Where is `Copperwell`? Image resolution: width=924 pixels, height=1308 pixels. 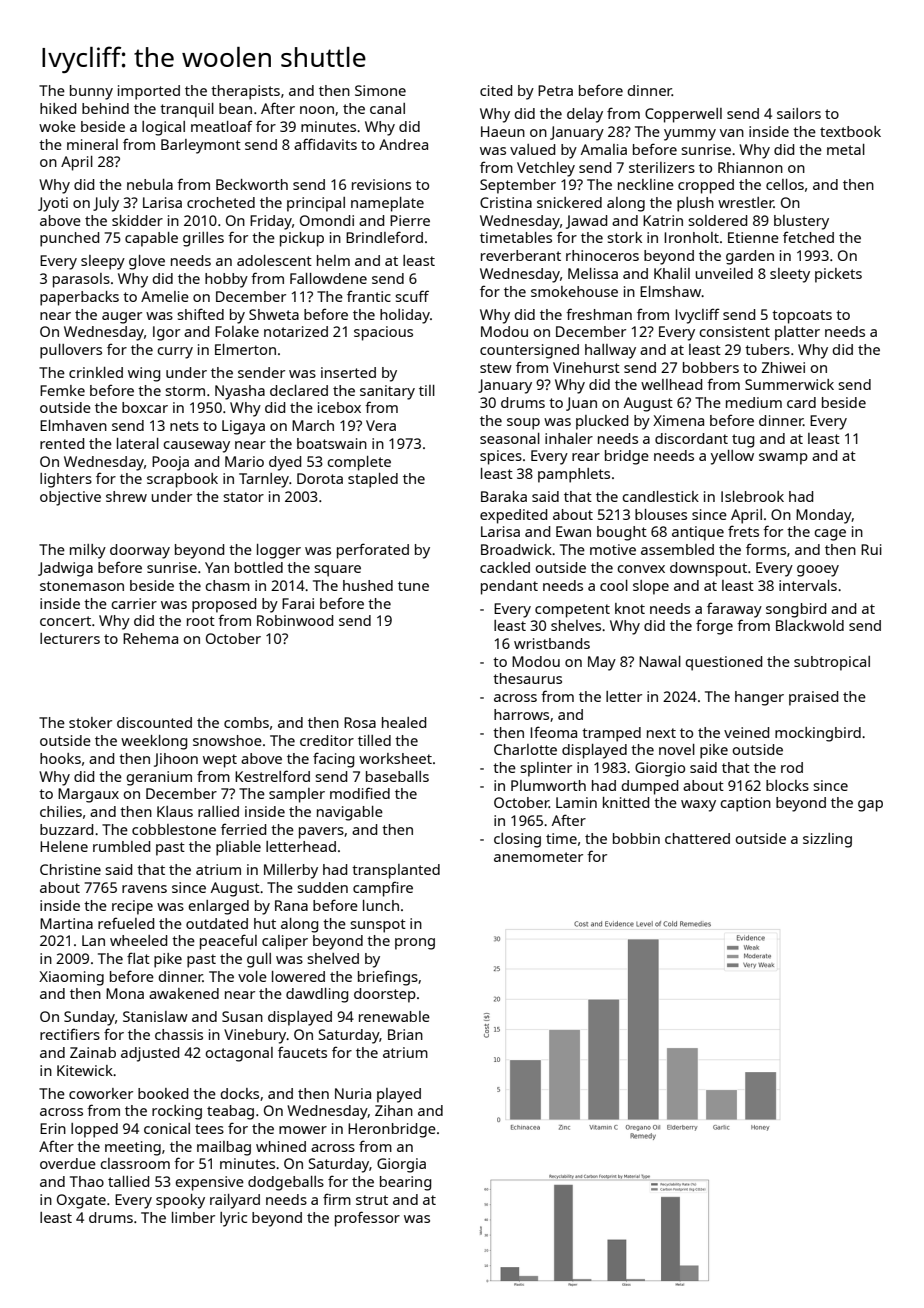
Copperwell is located at coordinates (683, 115).
